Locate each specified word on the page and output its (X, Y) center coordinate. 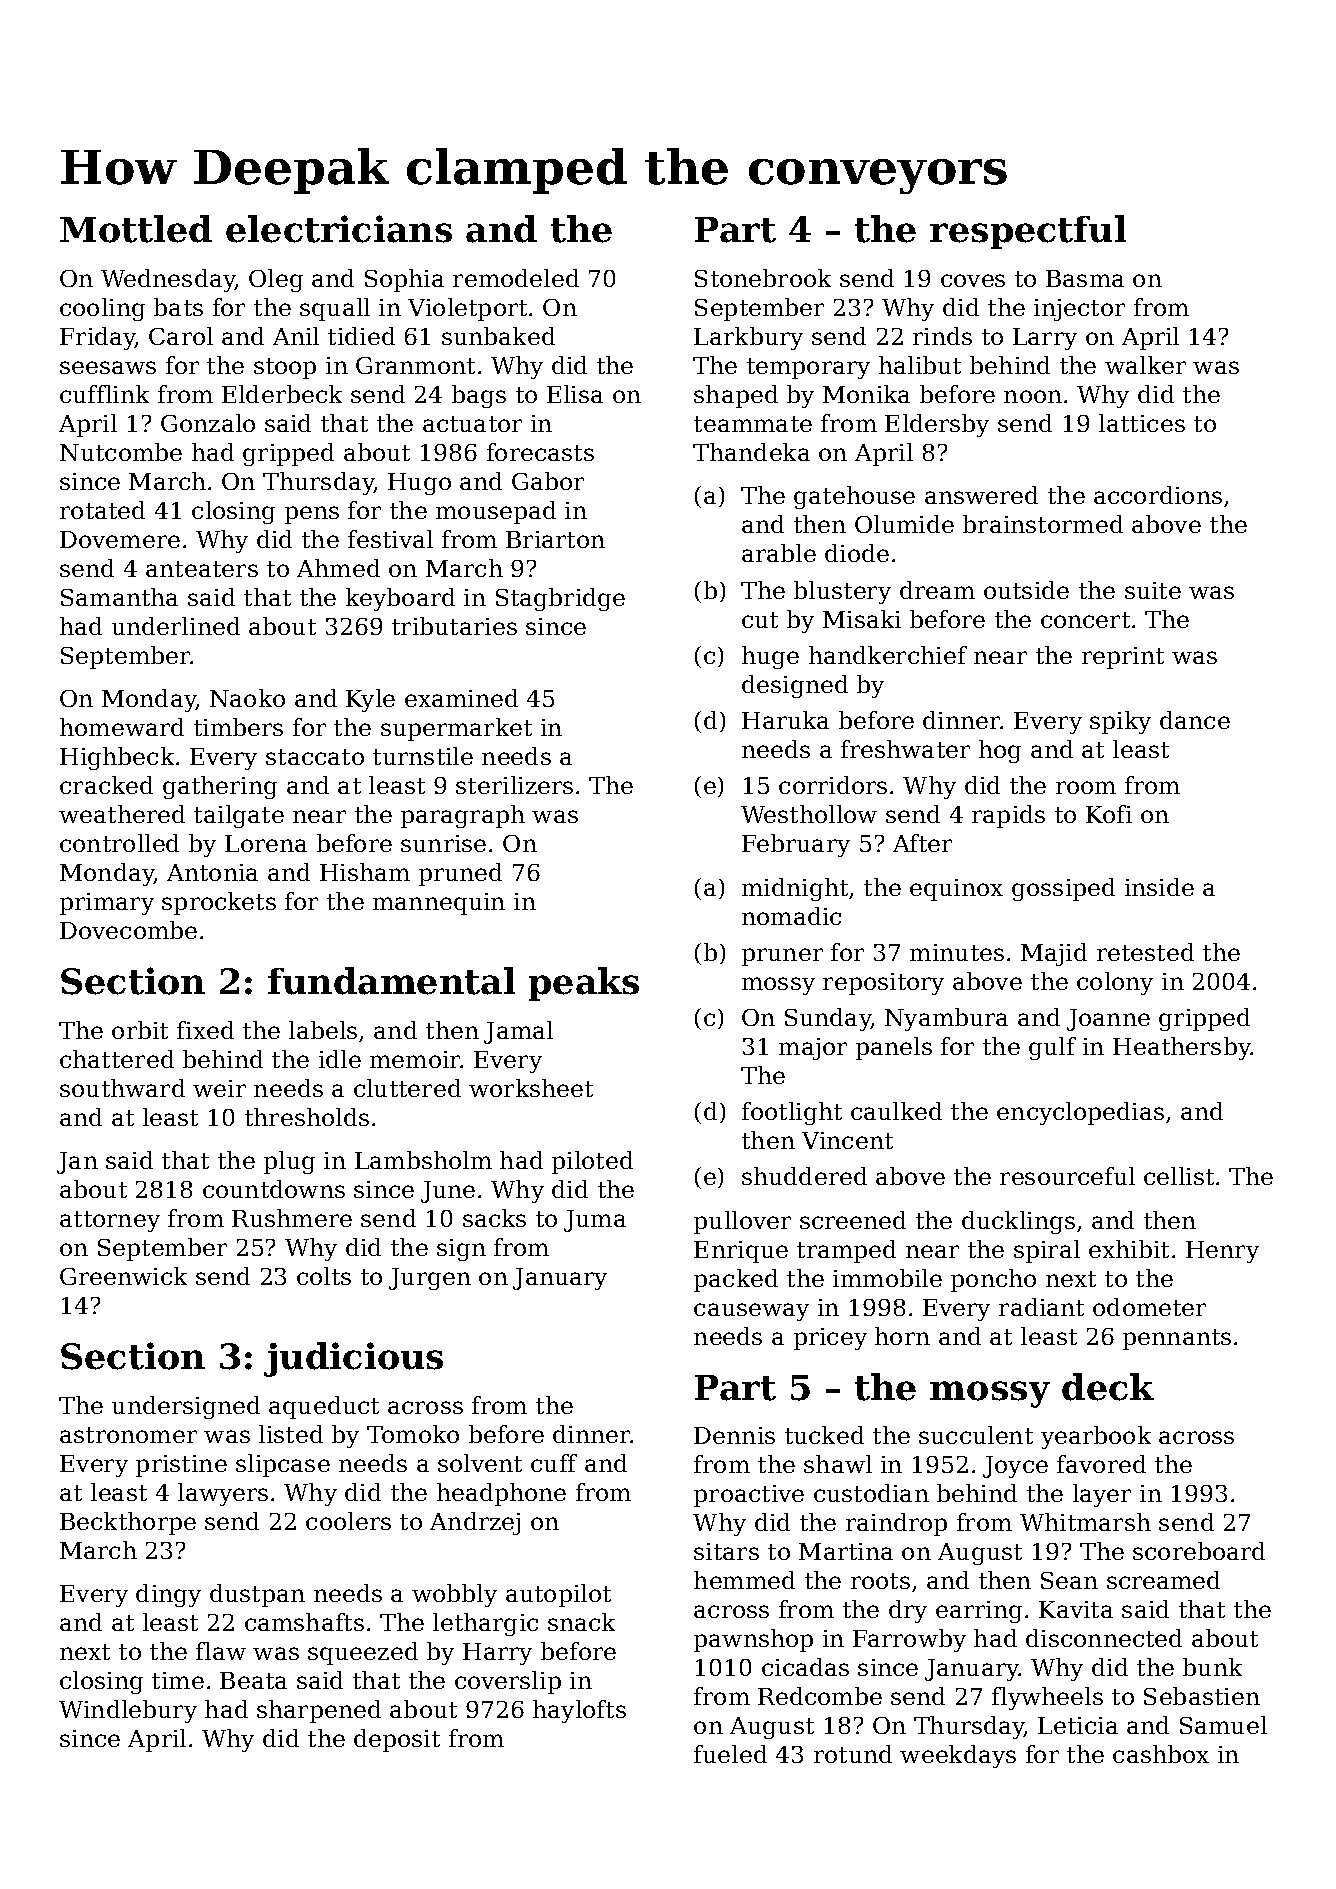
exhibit (1129, 1249)
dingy (168, 1595)
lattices (1142, 423)
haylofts (579, 1711)
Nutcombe (121, 452)
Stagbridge (560, 599)
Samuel (1223, 1725)
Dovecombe (128, 930)
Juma (595, 1221)
